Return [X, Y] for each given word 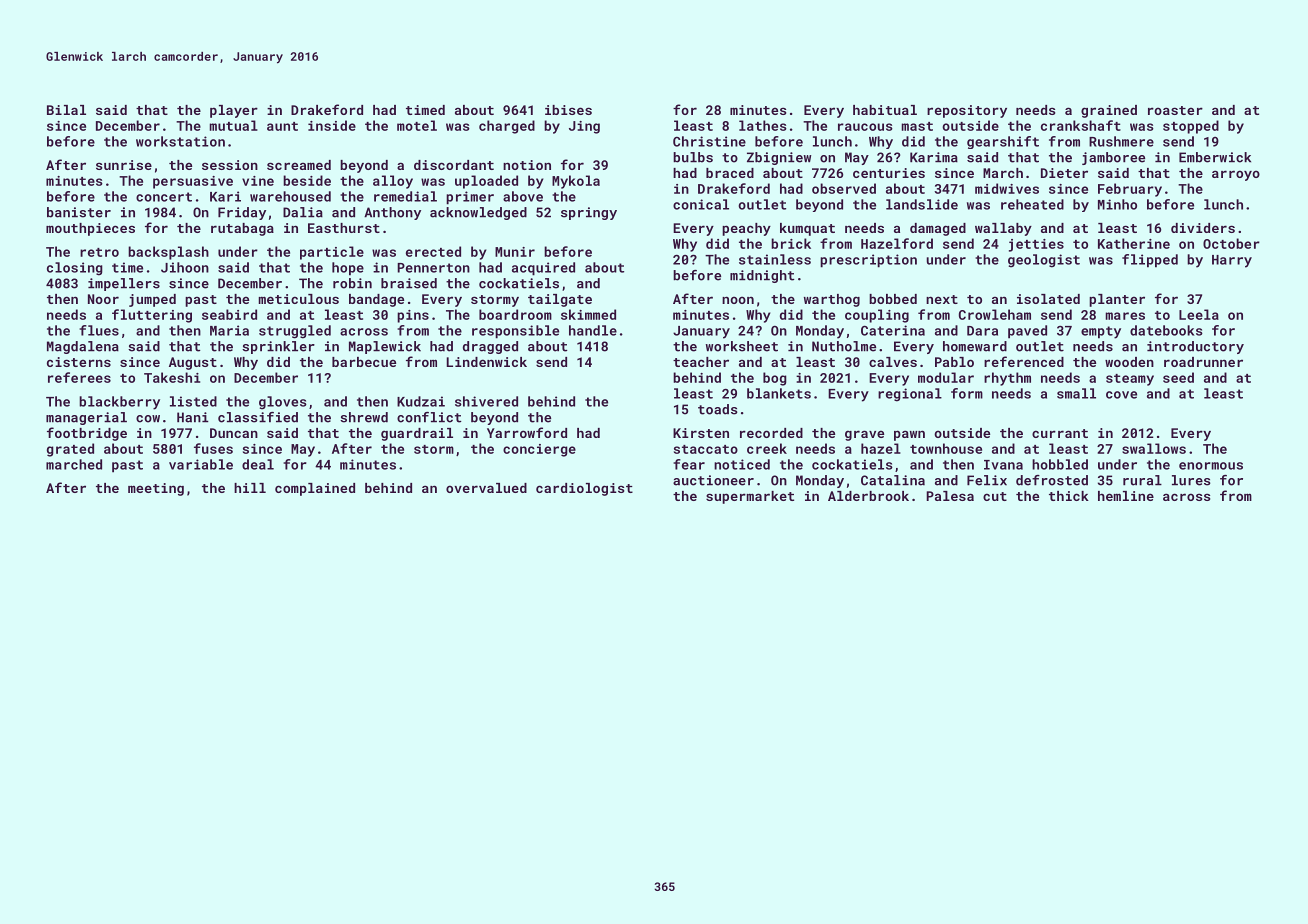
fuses [213, 448]
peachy [746, 229]
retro [99, 252]
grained [1109, 111]
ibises [568, 110]
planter [1117, 300]
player [234, 111]
